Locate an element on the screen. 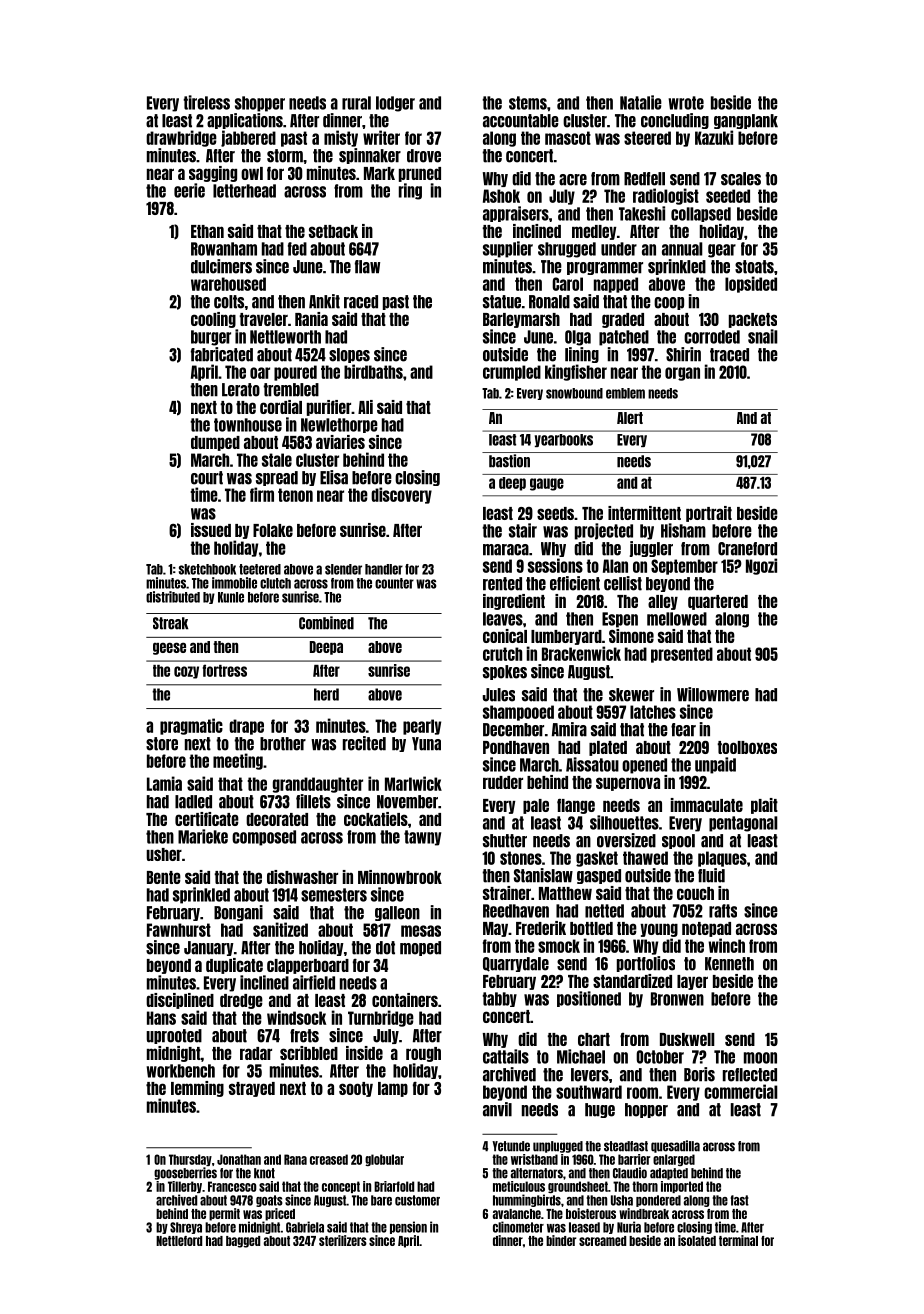  portrait is located at coordinates (709, 514).
